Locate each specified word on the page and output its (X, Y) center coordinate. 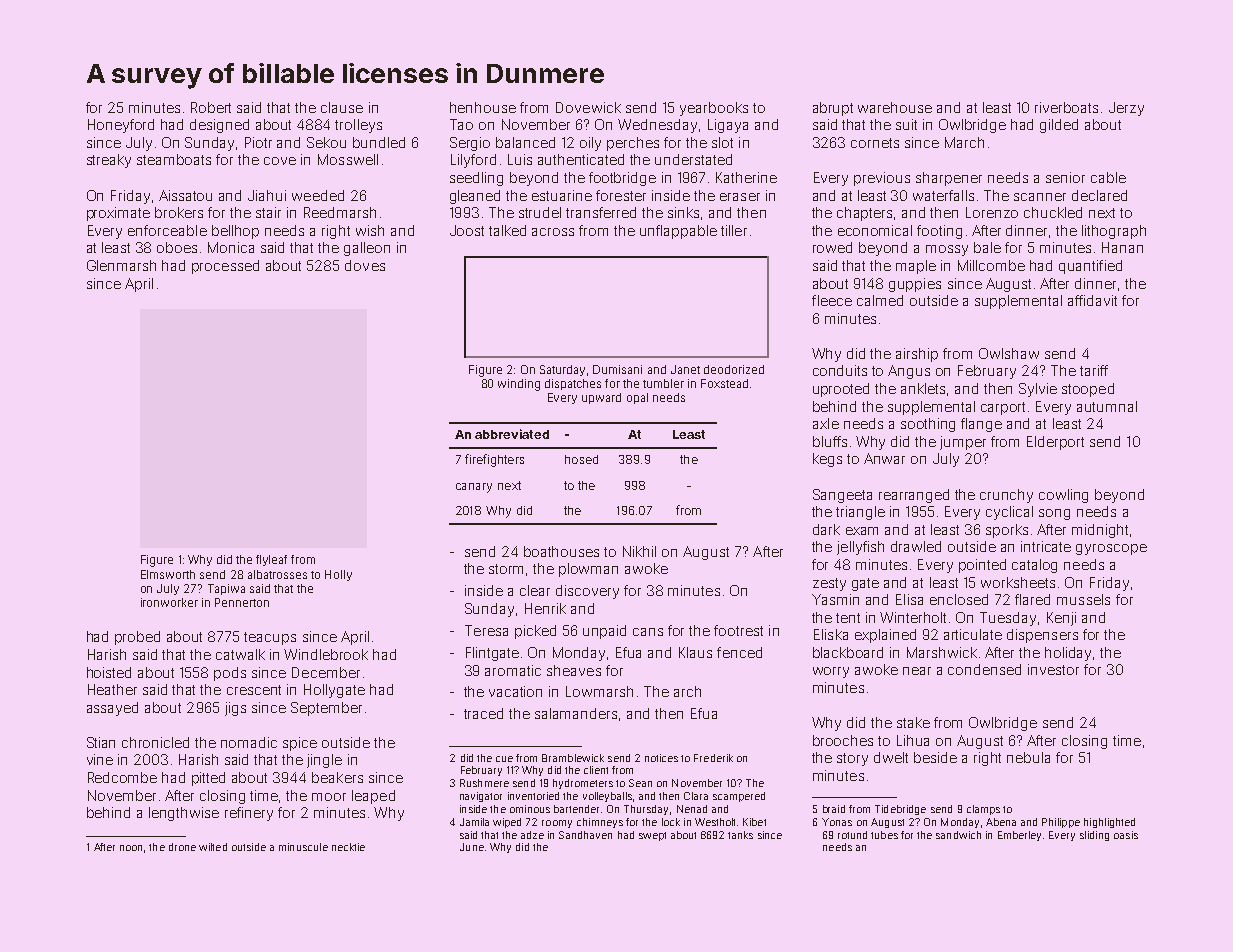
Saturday (562, 370)
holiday (1068, 654)
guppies (915, 285)
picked (535, 632)
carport (1003, 408)
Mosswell (348, 159)
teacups (270, 638)
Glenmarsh (121, 265)
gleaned (475, 197)
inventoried (533, 796)
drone (182, 847)
